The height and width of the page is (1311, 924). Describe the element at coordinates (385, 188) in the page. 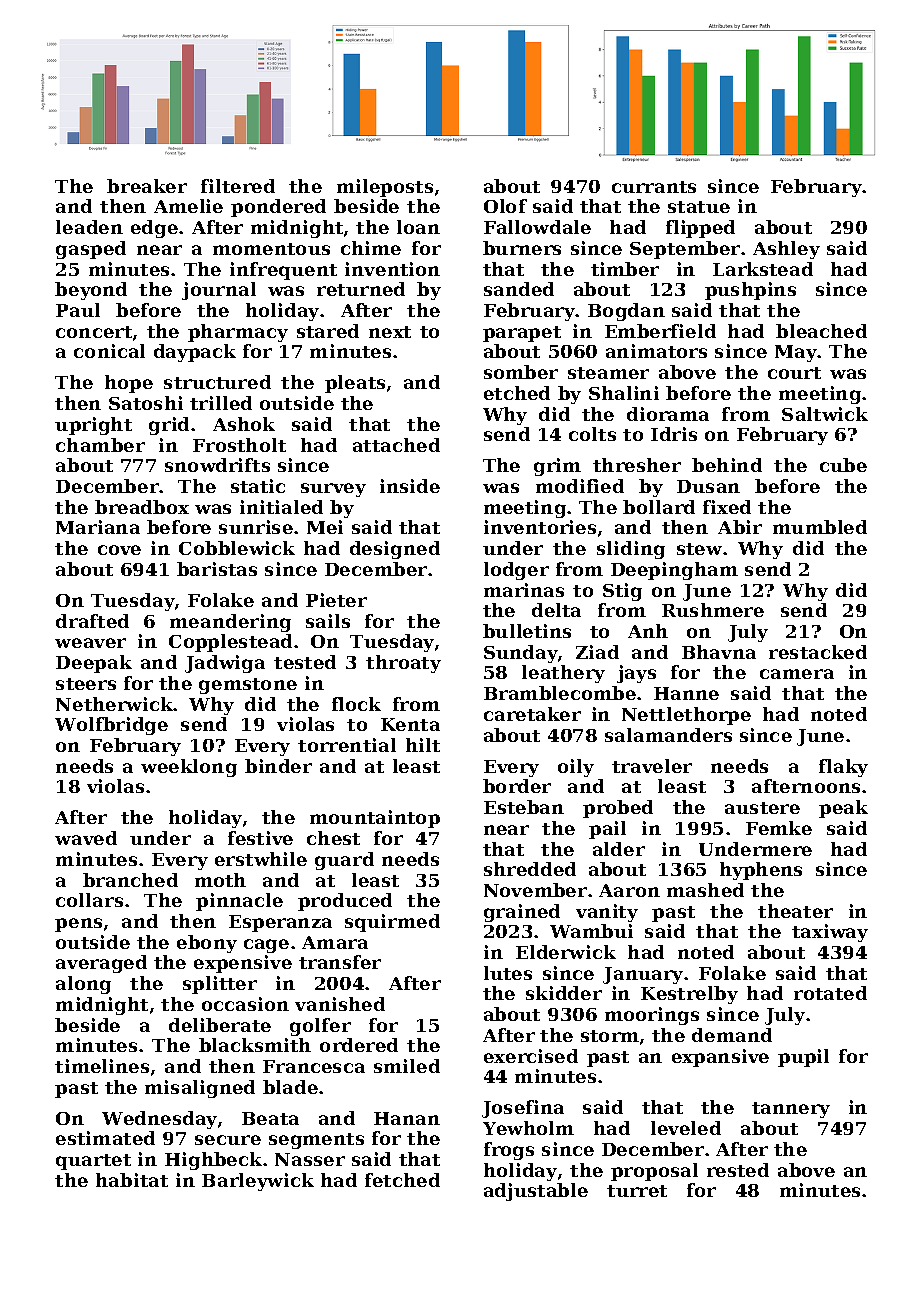

I see `mileposts` at that location.
